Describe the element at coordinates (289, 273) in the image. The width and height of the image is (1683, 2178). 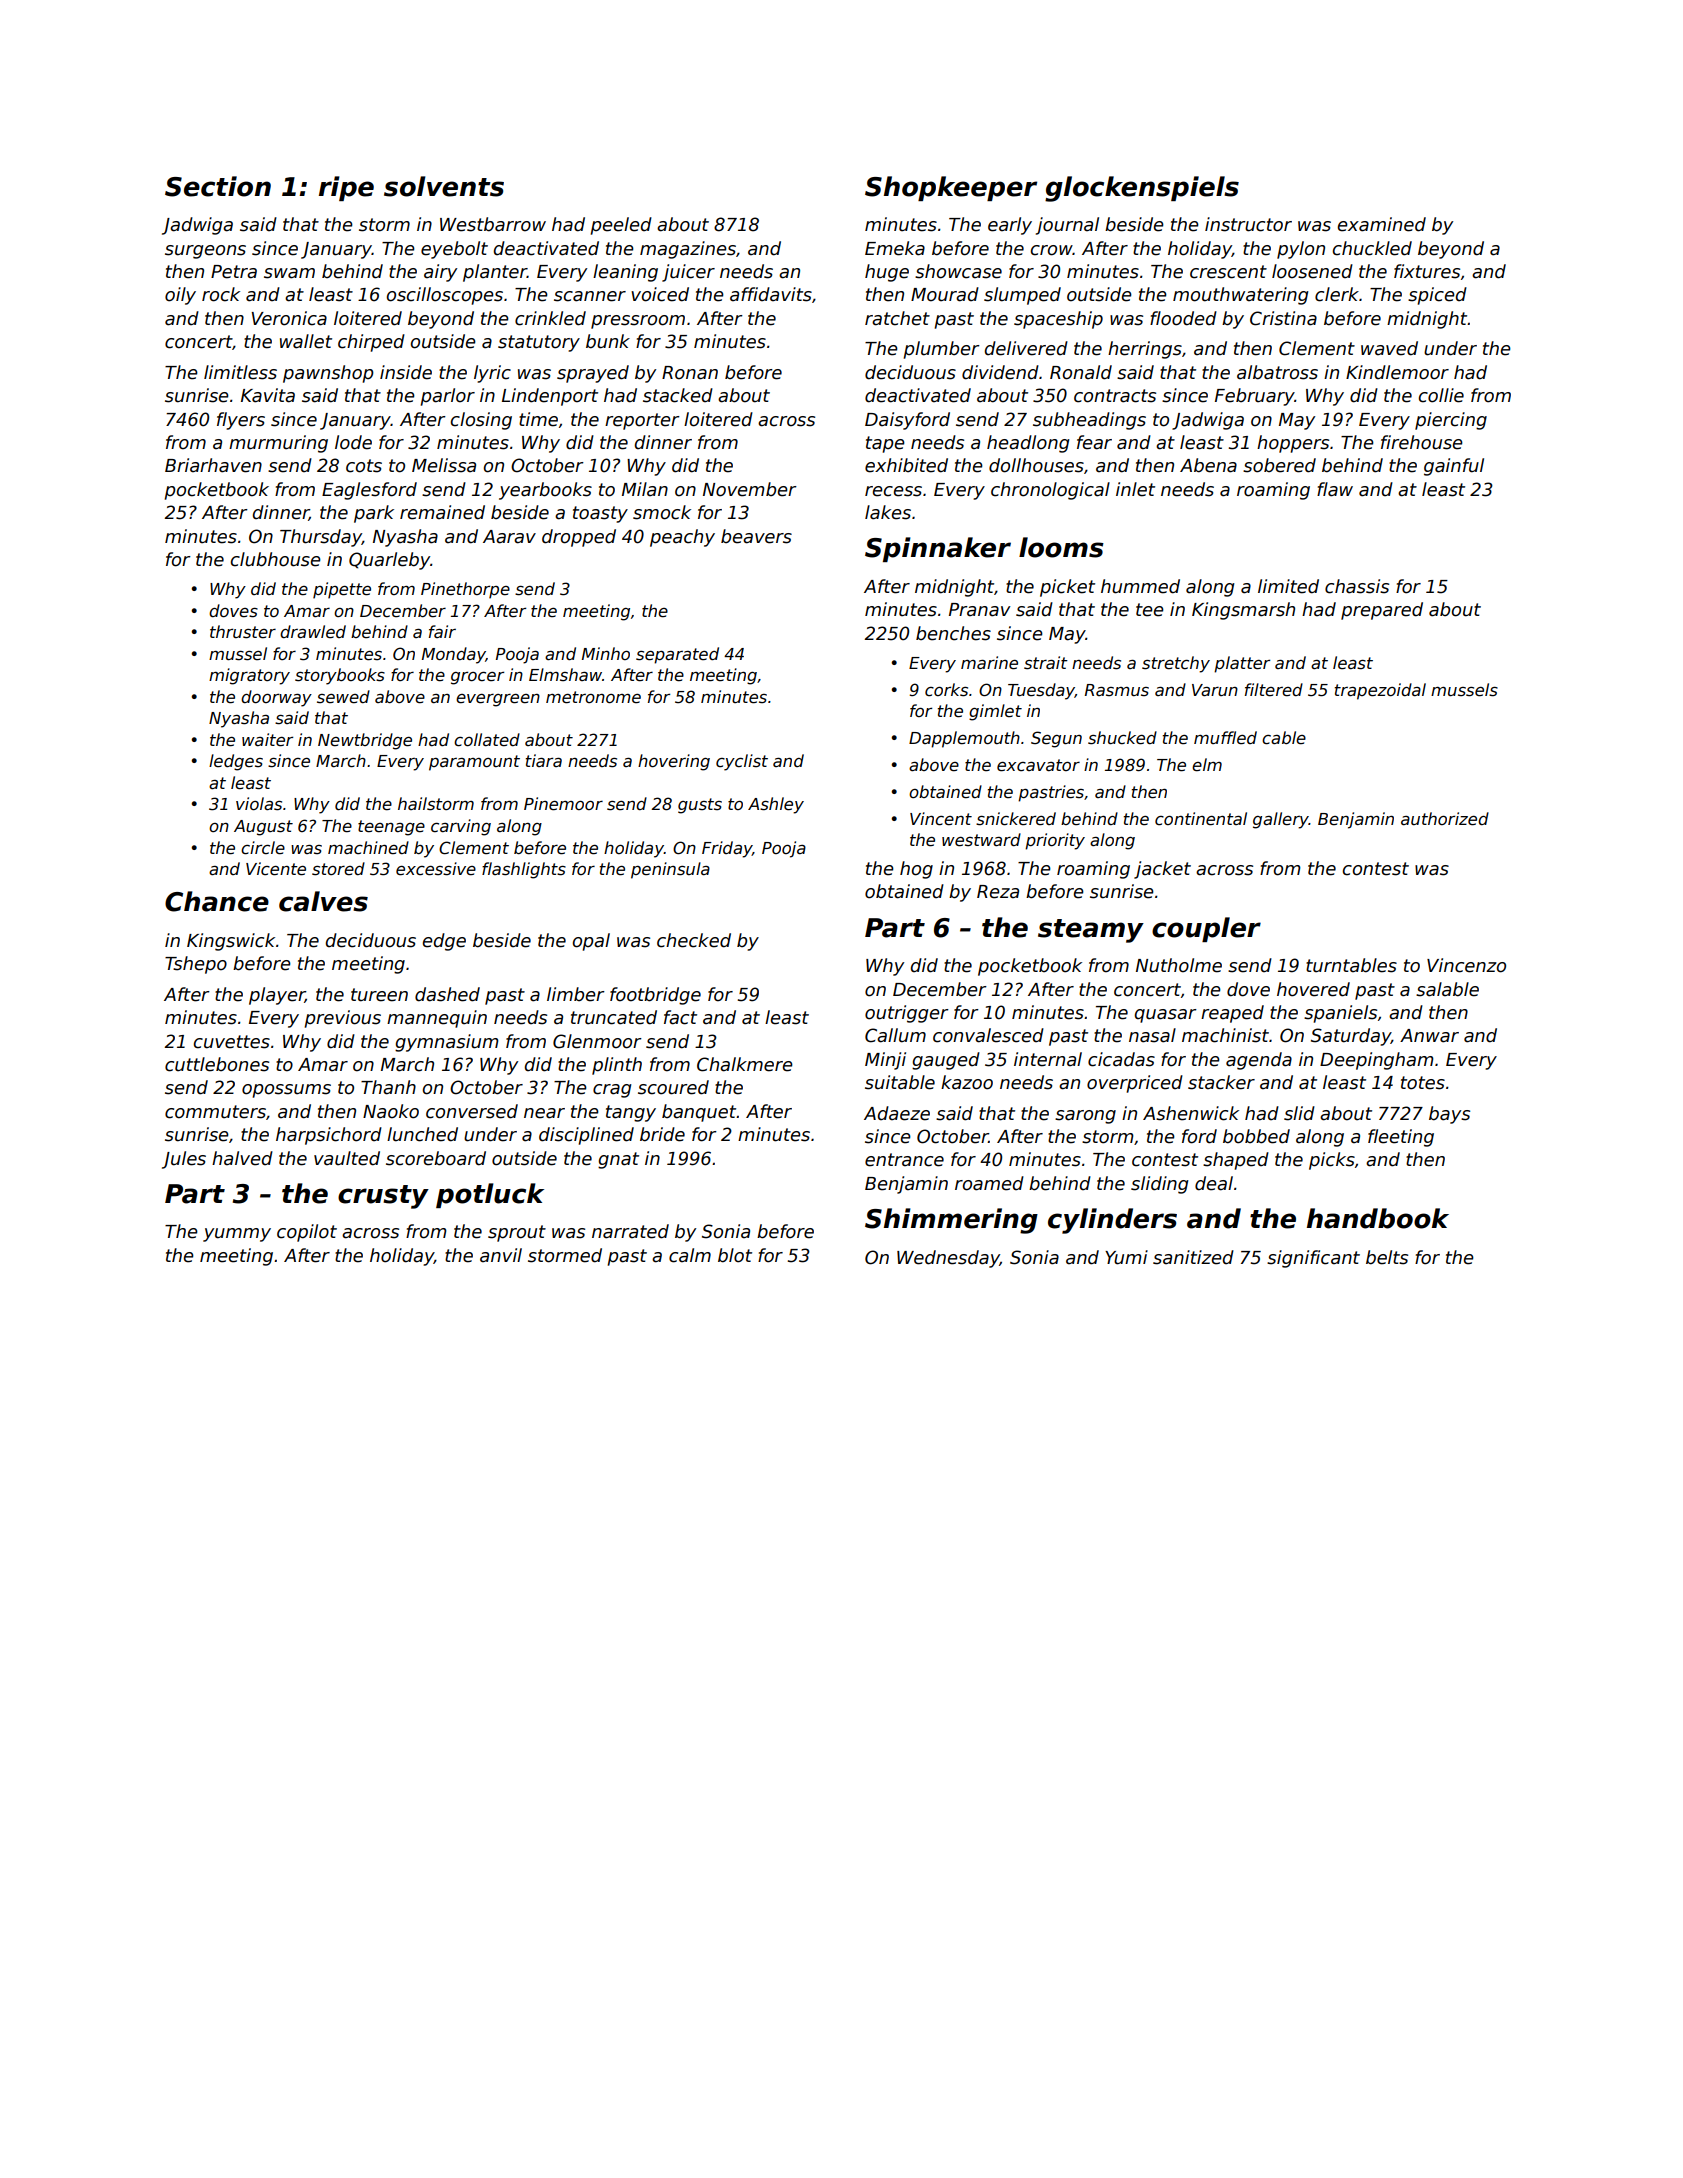
I see `swam` at that location.
